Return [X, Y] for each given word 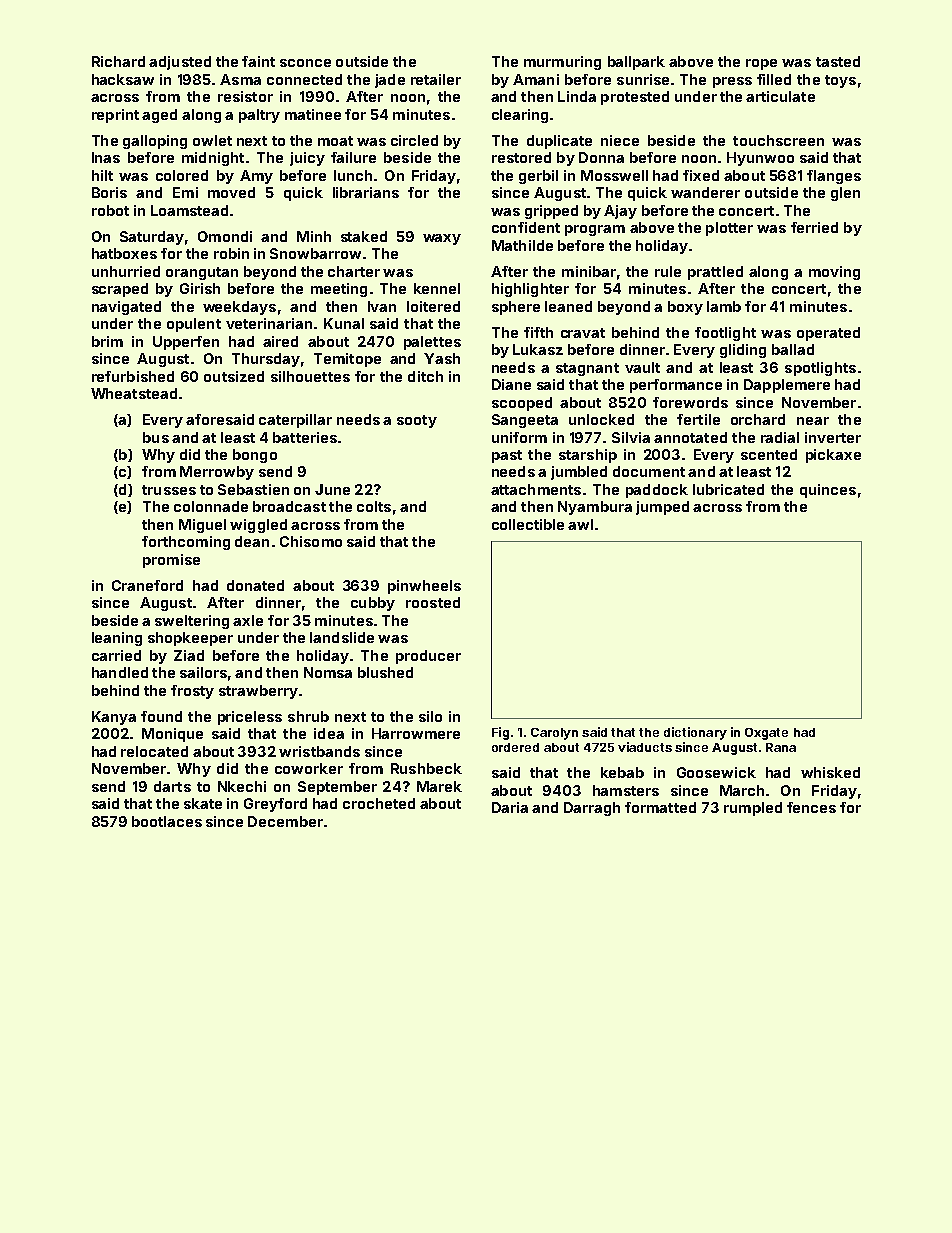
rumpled [753, 809]
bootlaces [167, 821]
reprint [115, 116]
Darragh [592, 809]
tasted [838, 61]
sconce [305, 63]
